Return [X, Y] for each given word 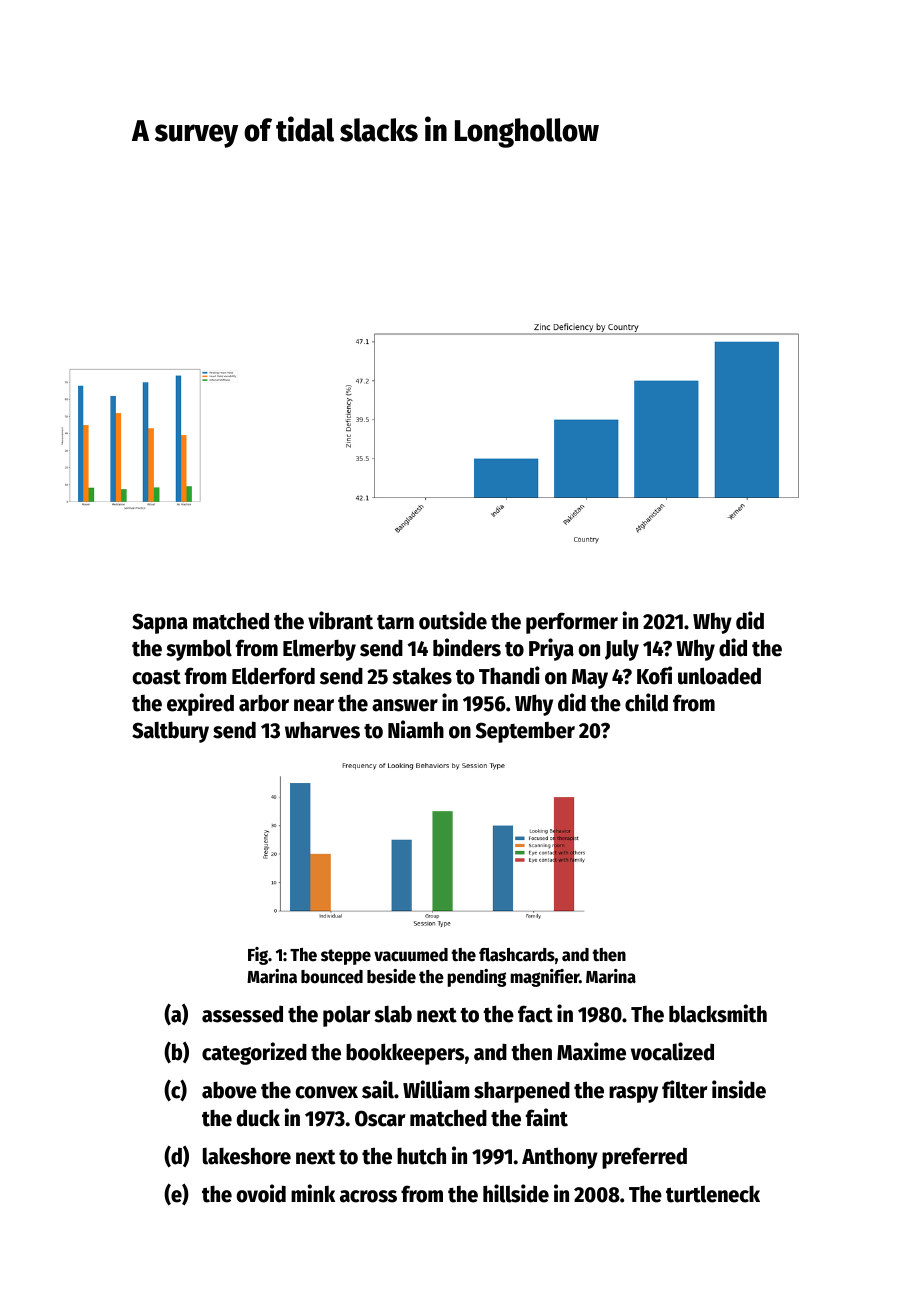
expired [200, 704]
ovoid [261, 1193]
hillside [516, 1193]
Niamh [416, 729]
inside [739, 1089]
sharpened [522, 1092]
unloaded [719, 676]
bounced [332, 977]
